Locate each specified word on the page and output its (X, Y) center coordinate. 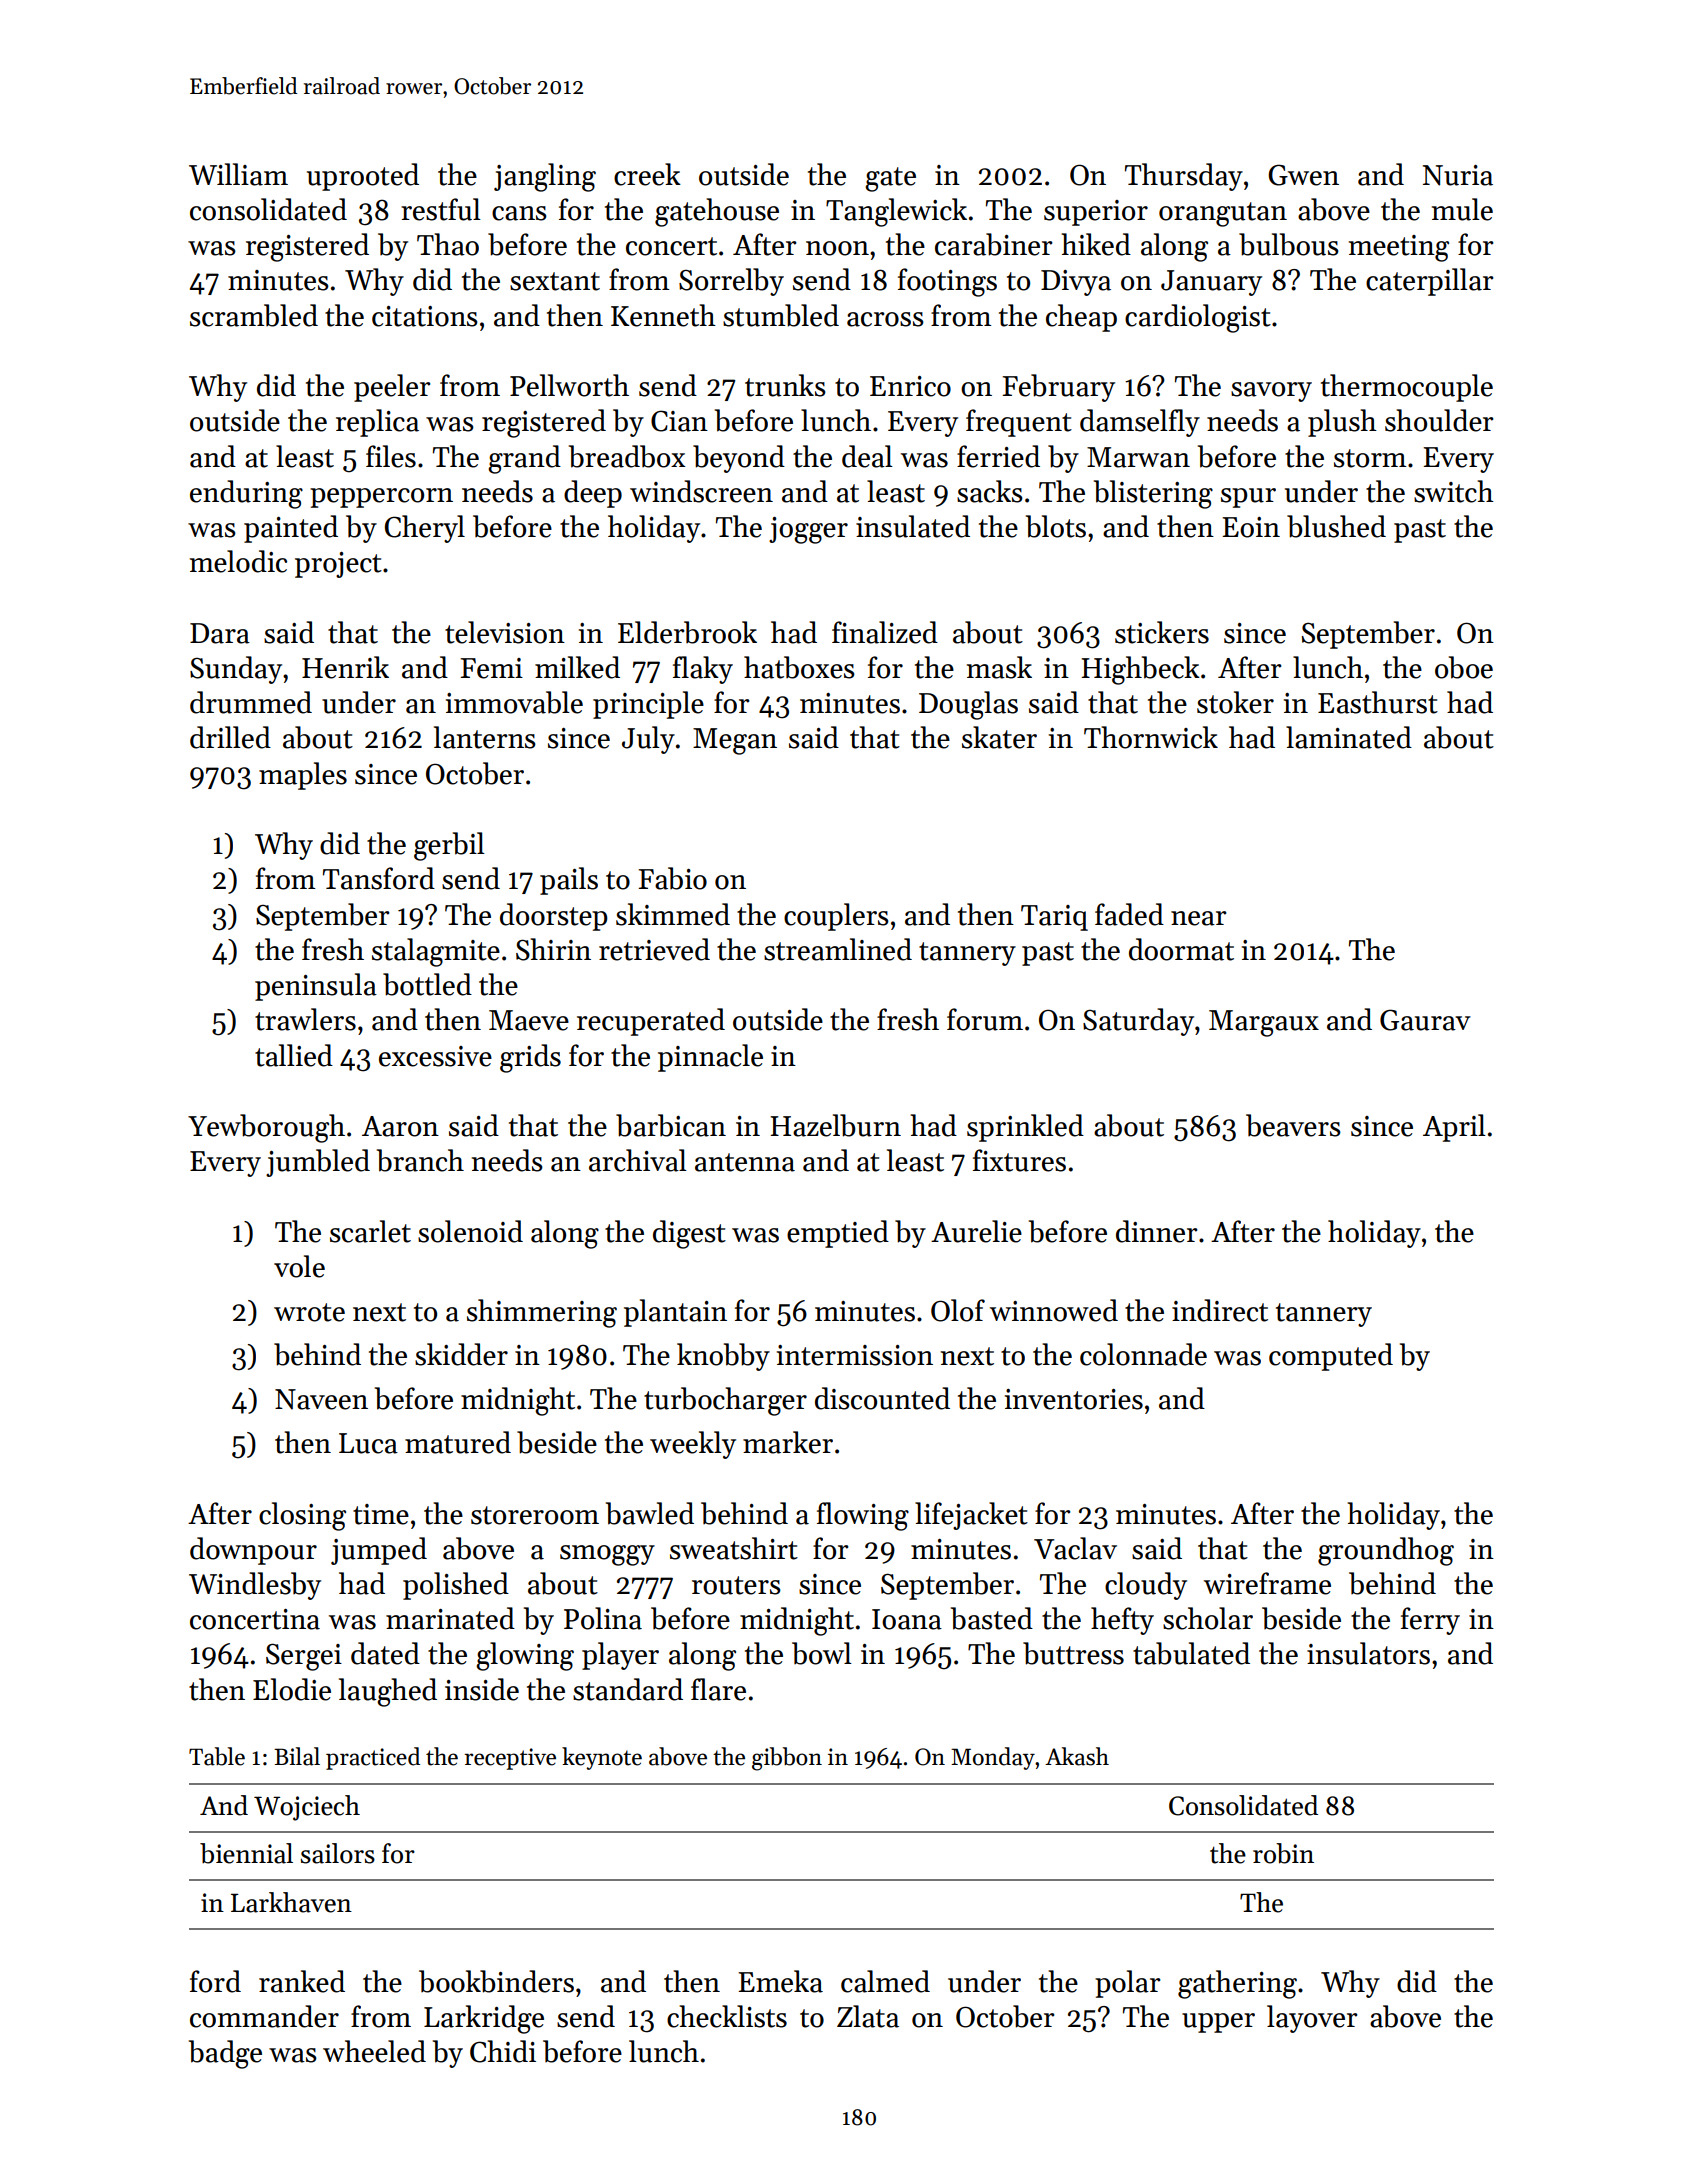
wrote (309, 1312)
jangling (545, 177)
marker (788, 1442)
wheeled (374, 2051)
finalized (885, 632)
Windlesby (255, 1586)
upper (1218, 2023)
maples (303, 776)
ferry (1430, 1621)
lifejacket (971, 1516)
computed (1331, 1357)
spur (1248, 498)
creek (647, 174)
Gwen (1303, 175)
